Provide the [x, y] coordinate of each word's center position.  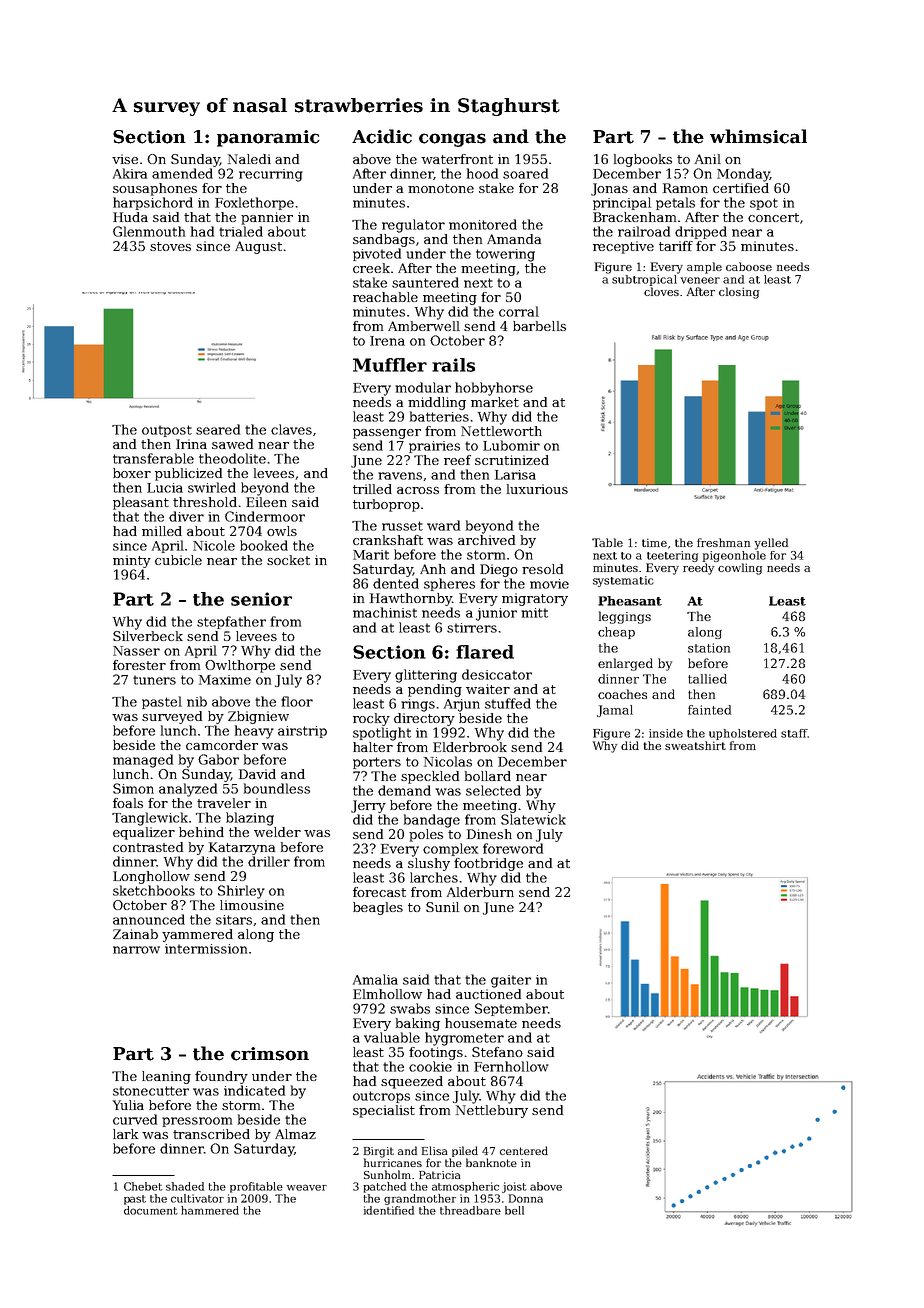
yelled [771, 544]
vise [125, 159]
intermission [206, 949]
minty [132, 561]
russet [402, 526]
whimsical [758, 136]
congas [452, 140]
